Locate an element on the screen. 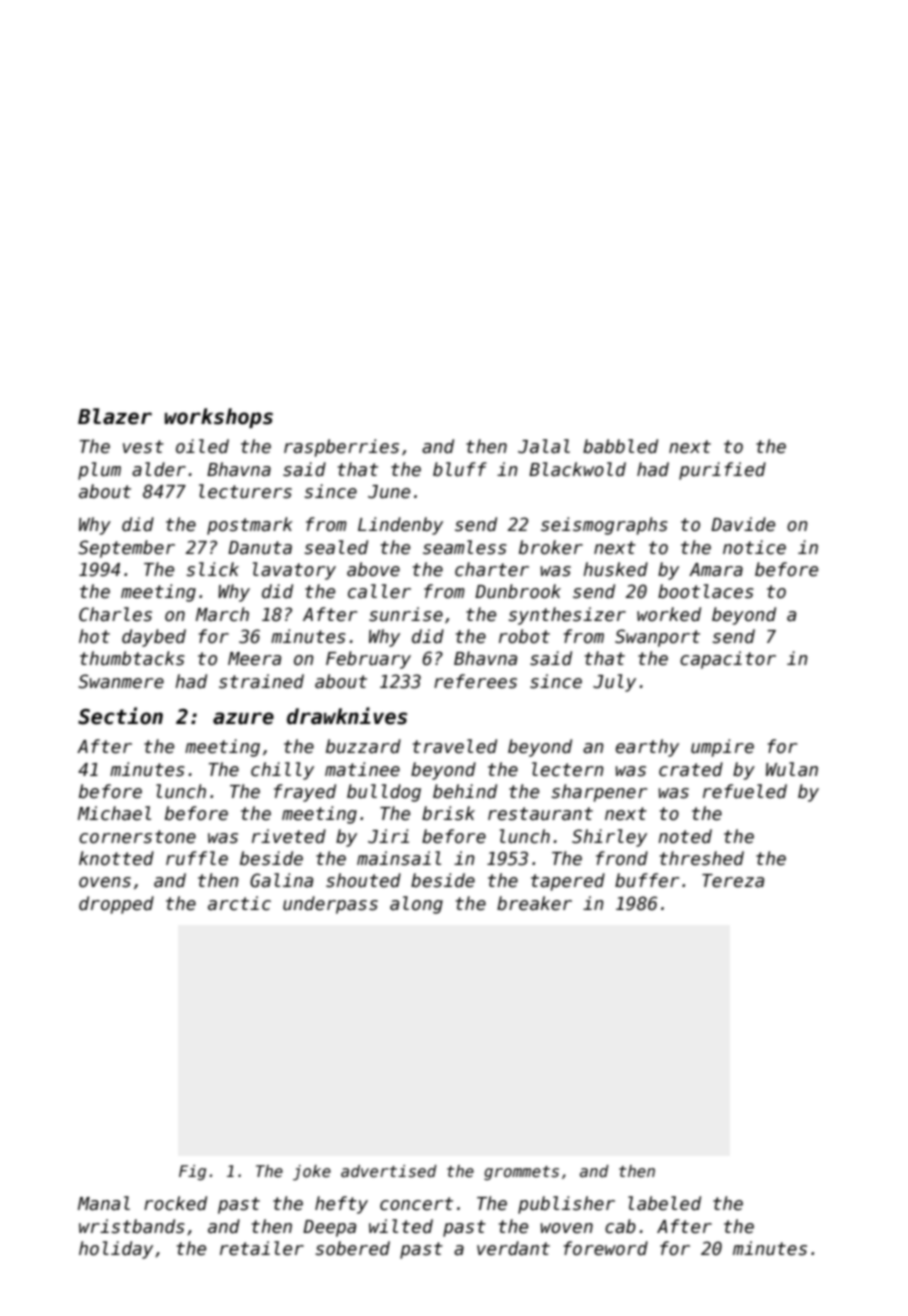 This screenshot has height=1316, width=908. buffer is located at coordinates (647, 880).
